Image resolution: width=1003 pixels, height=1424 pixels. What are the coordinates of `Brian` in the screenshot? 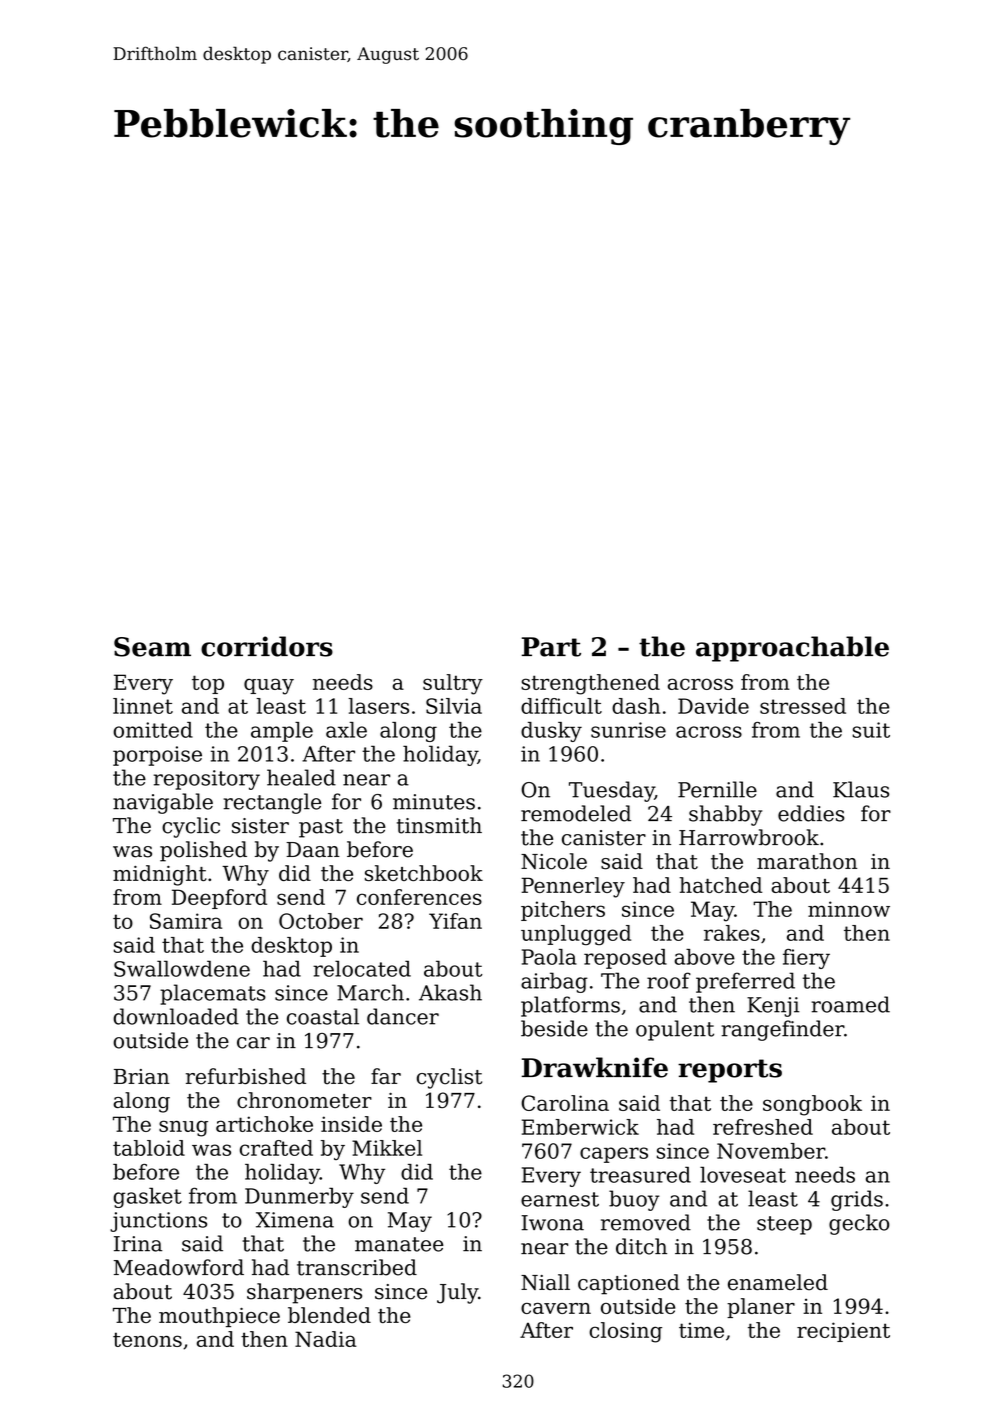 It's located at (141, 1077).
